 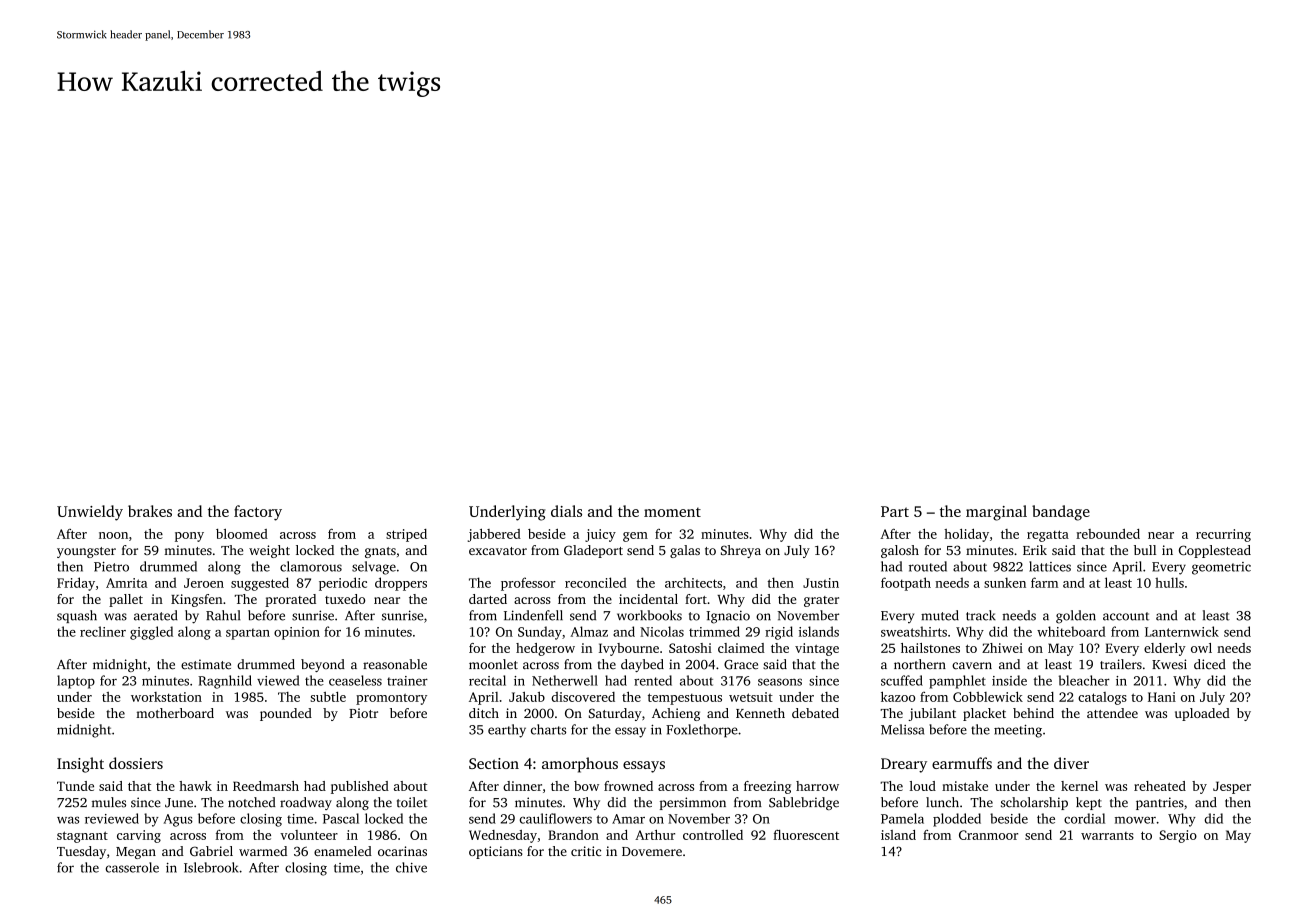 What do you see at coordinates (672, 512) in the document?
I see `moment` at bounding box center [672, 512].
